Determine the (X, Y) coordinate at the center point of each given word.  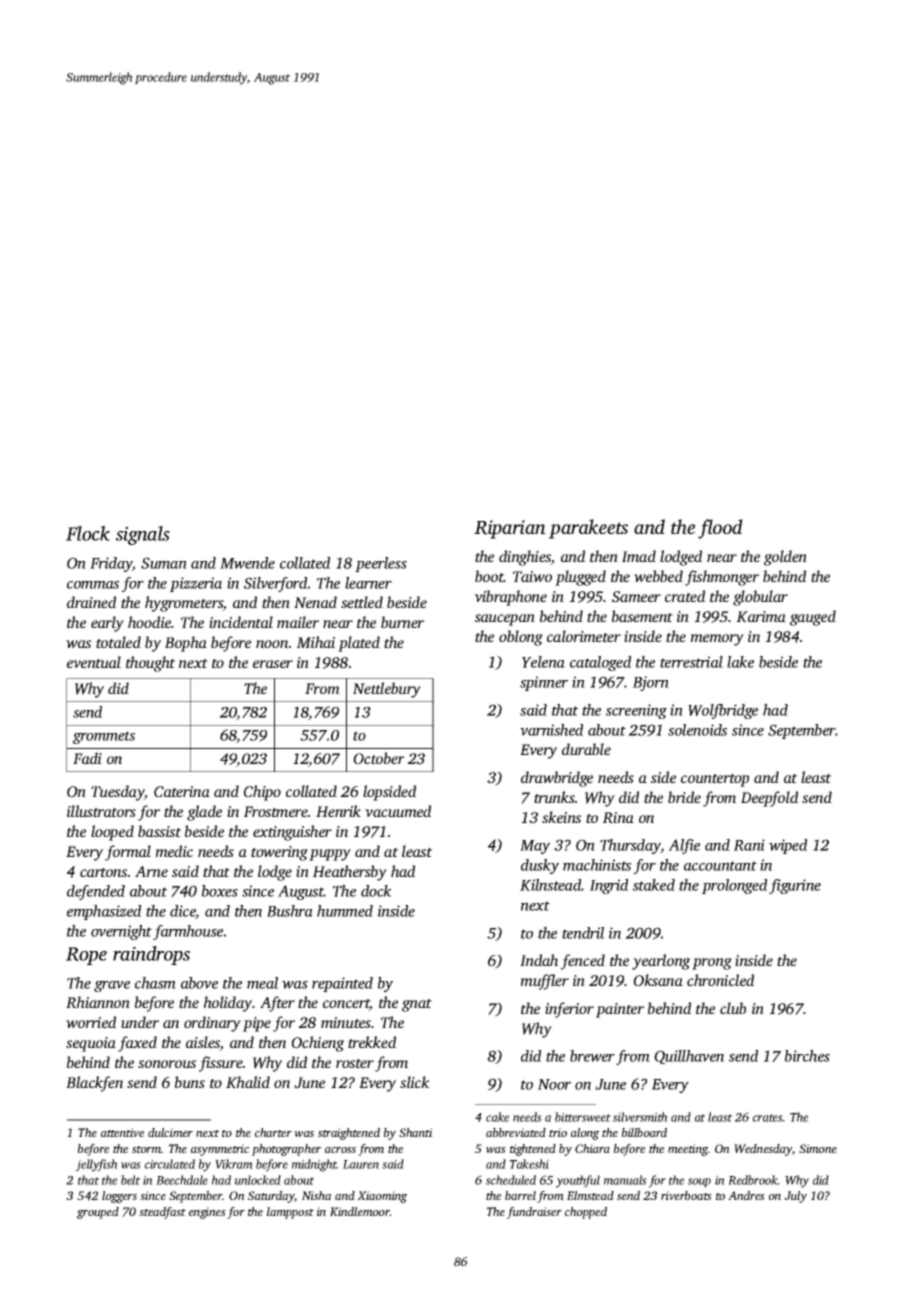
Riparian (510, 529)
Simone (818, 1148)
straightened (349, 1134)
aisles (203, 1043)
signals (143, 535)
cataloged (600, 663)
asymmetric (220, 1150)
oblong (521, 638)
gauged (813, 618)
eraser (273, 664)
